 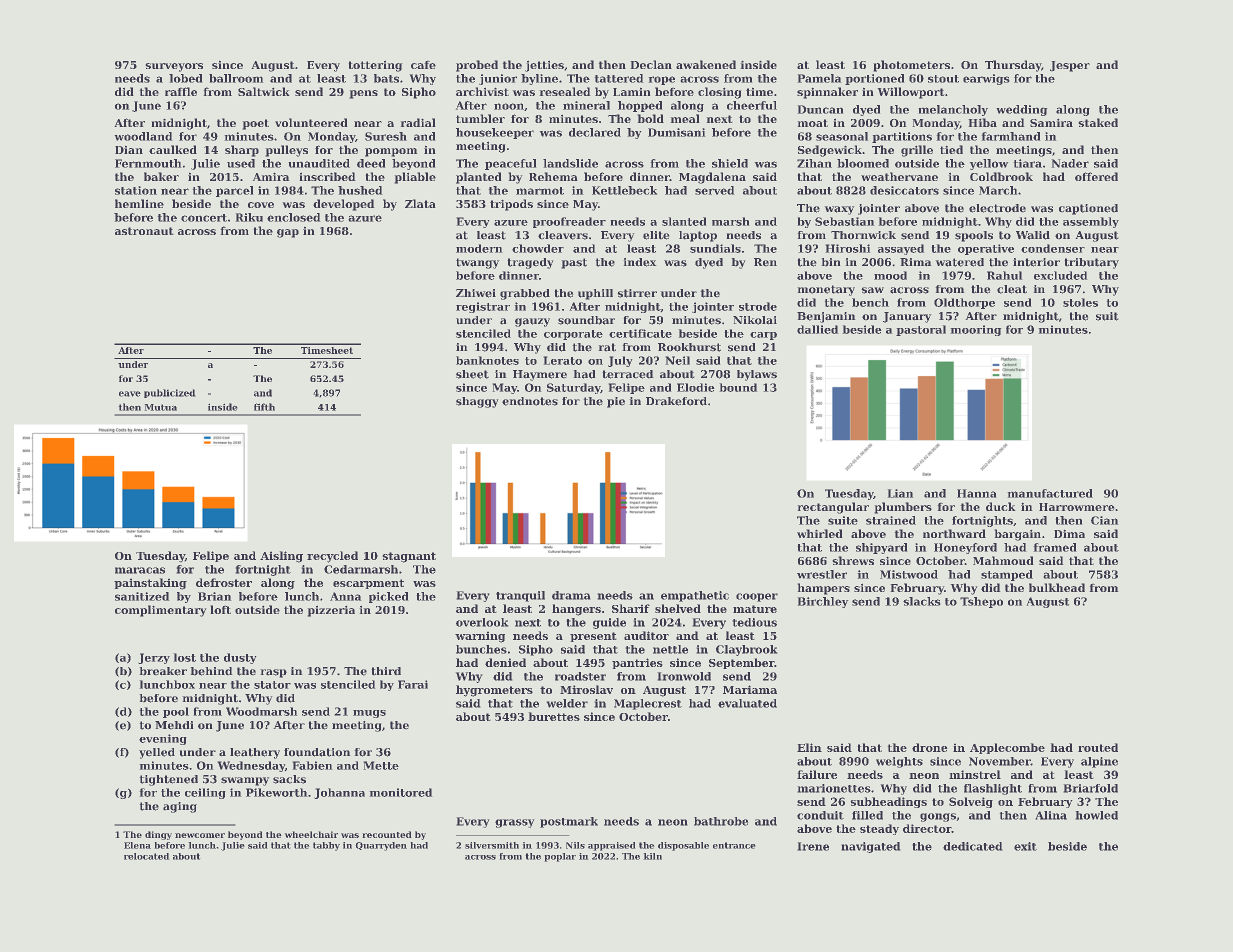 I want to click on Declan, so click(x=651, y=64).
